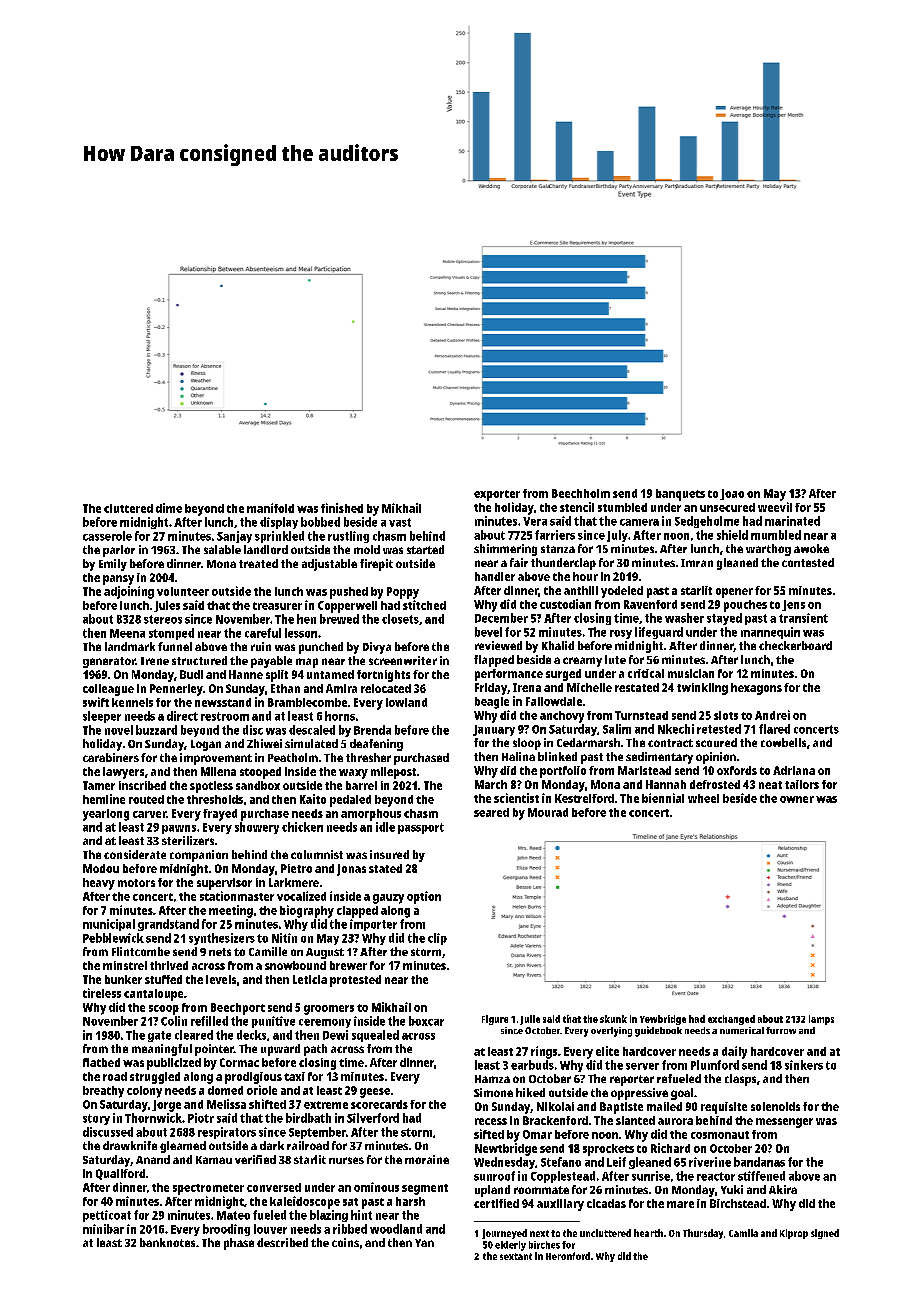  I want to click on banquets, so click(680, 495).
